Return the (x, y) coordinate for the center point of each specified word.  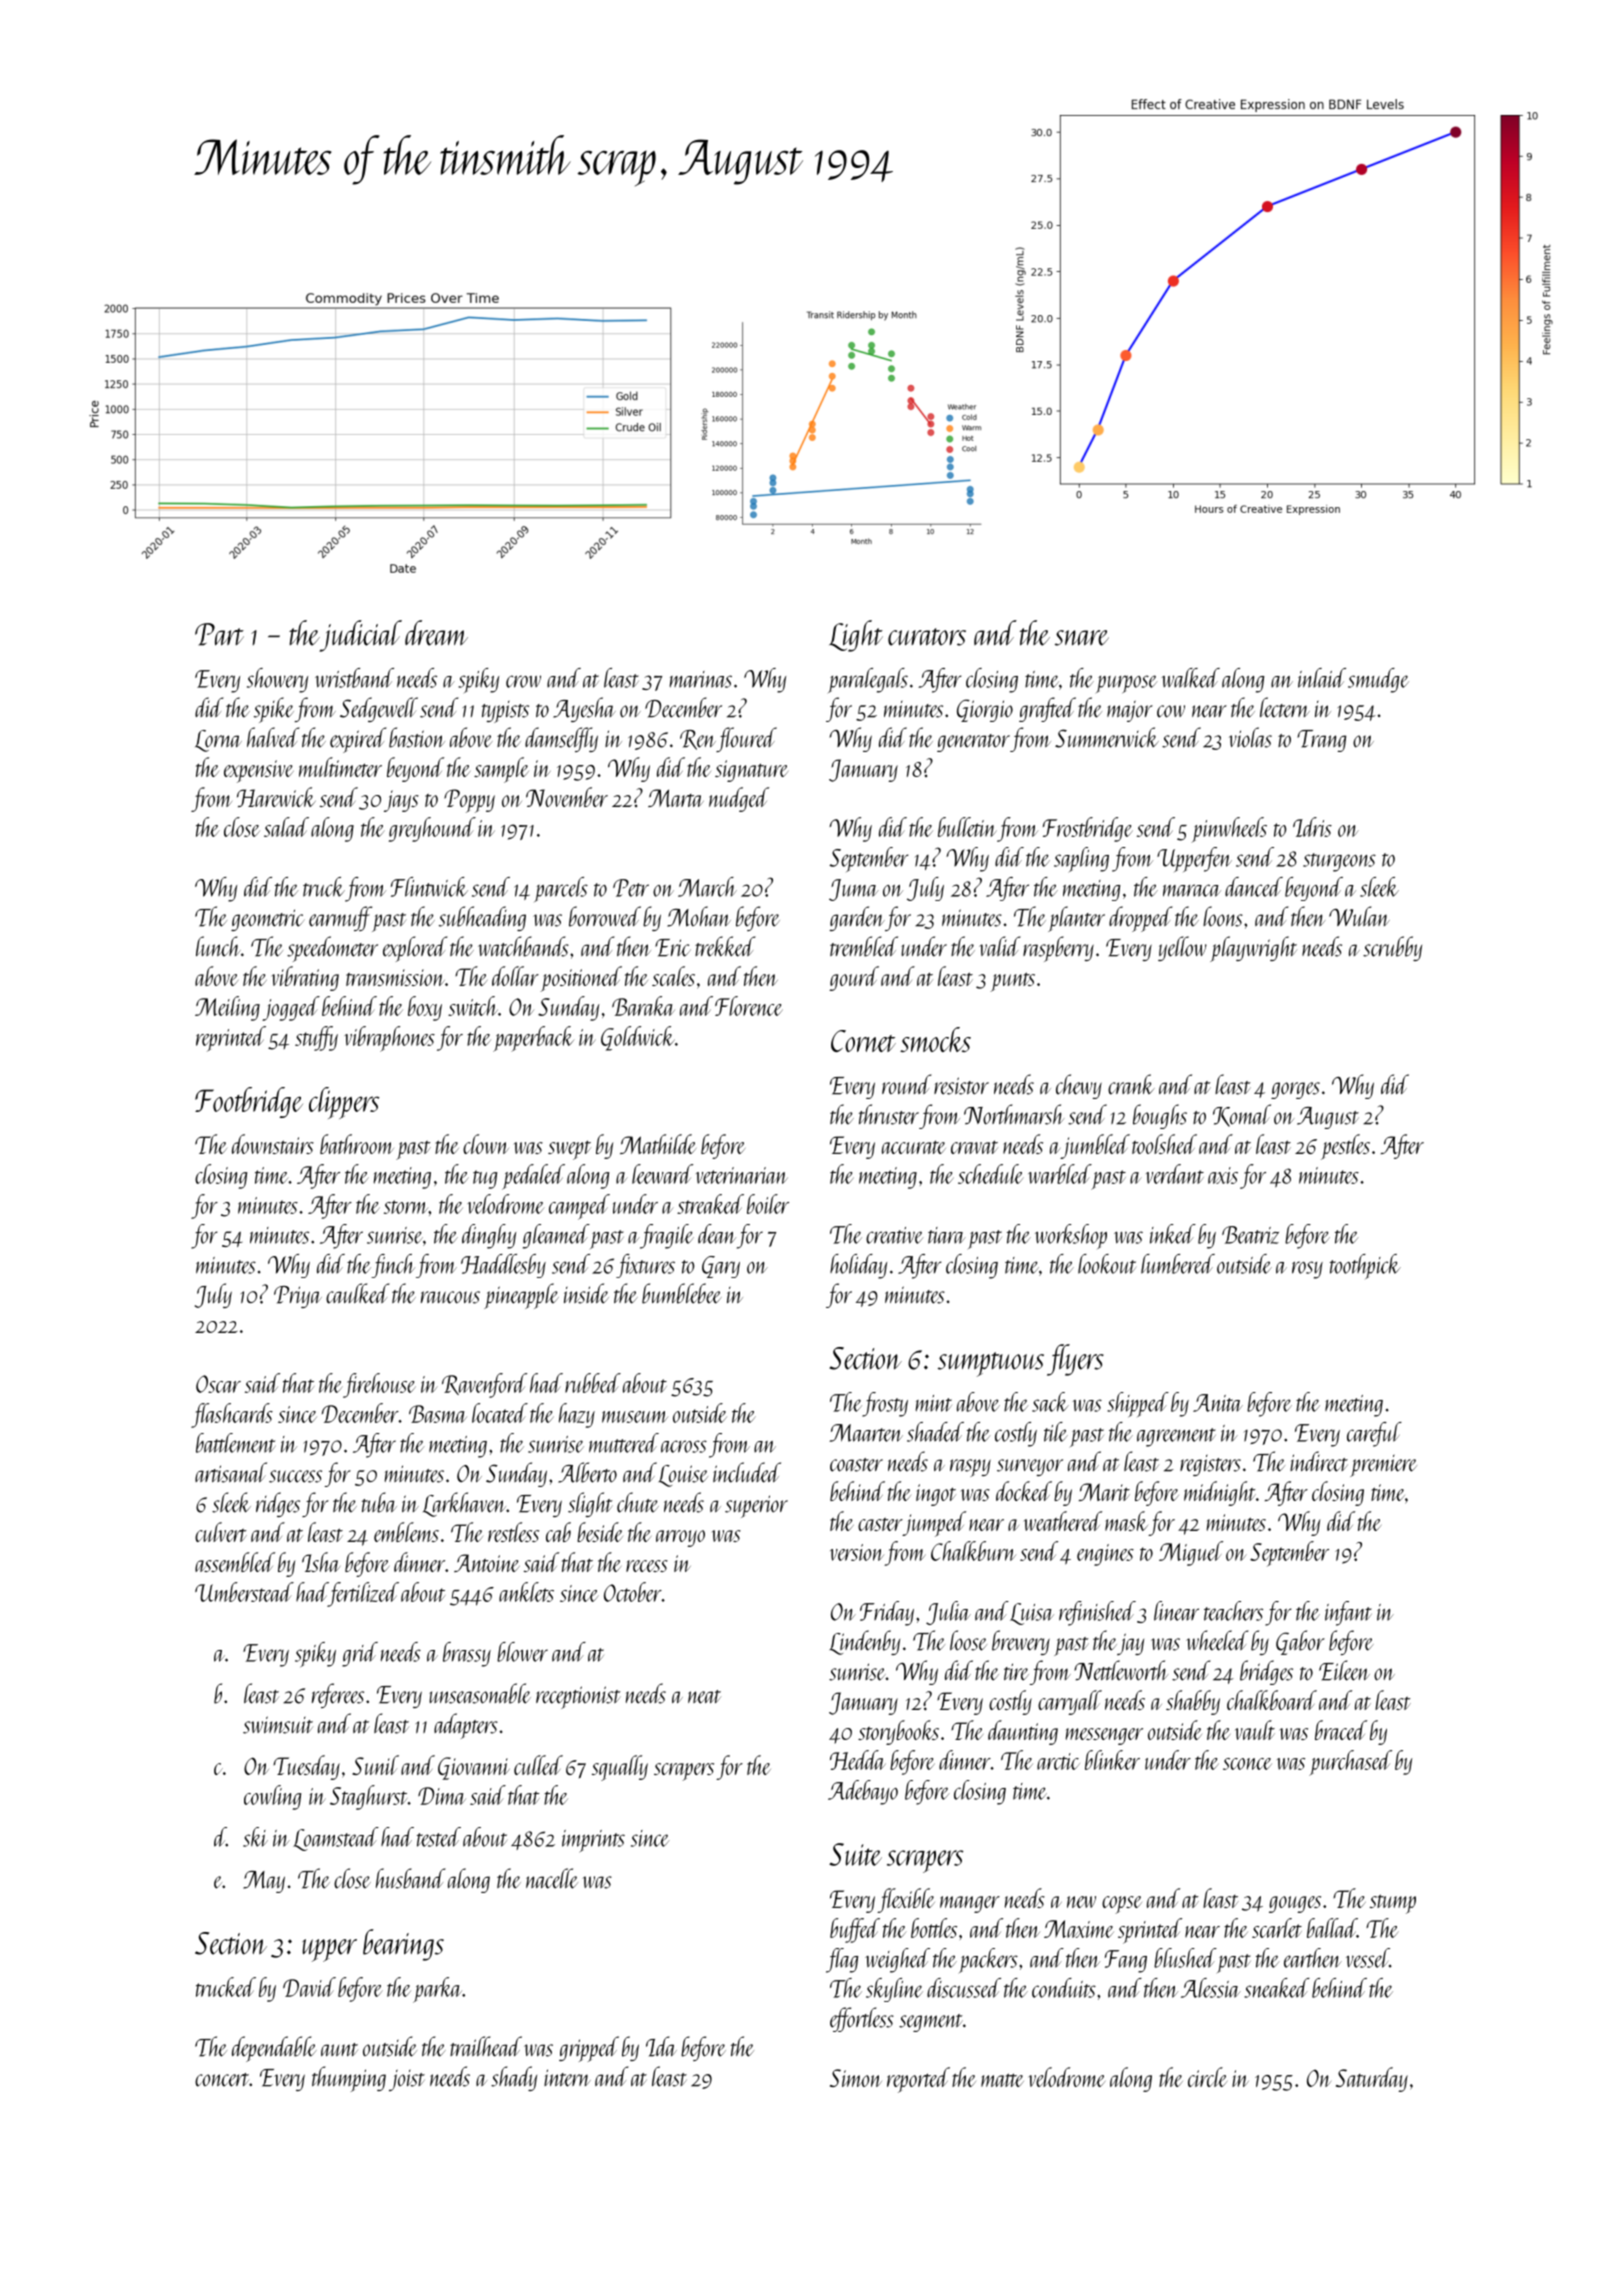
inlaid (1322, 678)
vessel (1367, 1958)
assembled (235, 1562)
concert (222, 2080)
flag (842, 1960)
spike (274, 710)
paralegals (868, 680)
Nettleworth (1121, 1670)
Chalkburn (973, 1551)
